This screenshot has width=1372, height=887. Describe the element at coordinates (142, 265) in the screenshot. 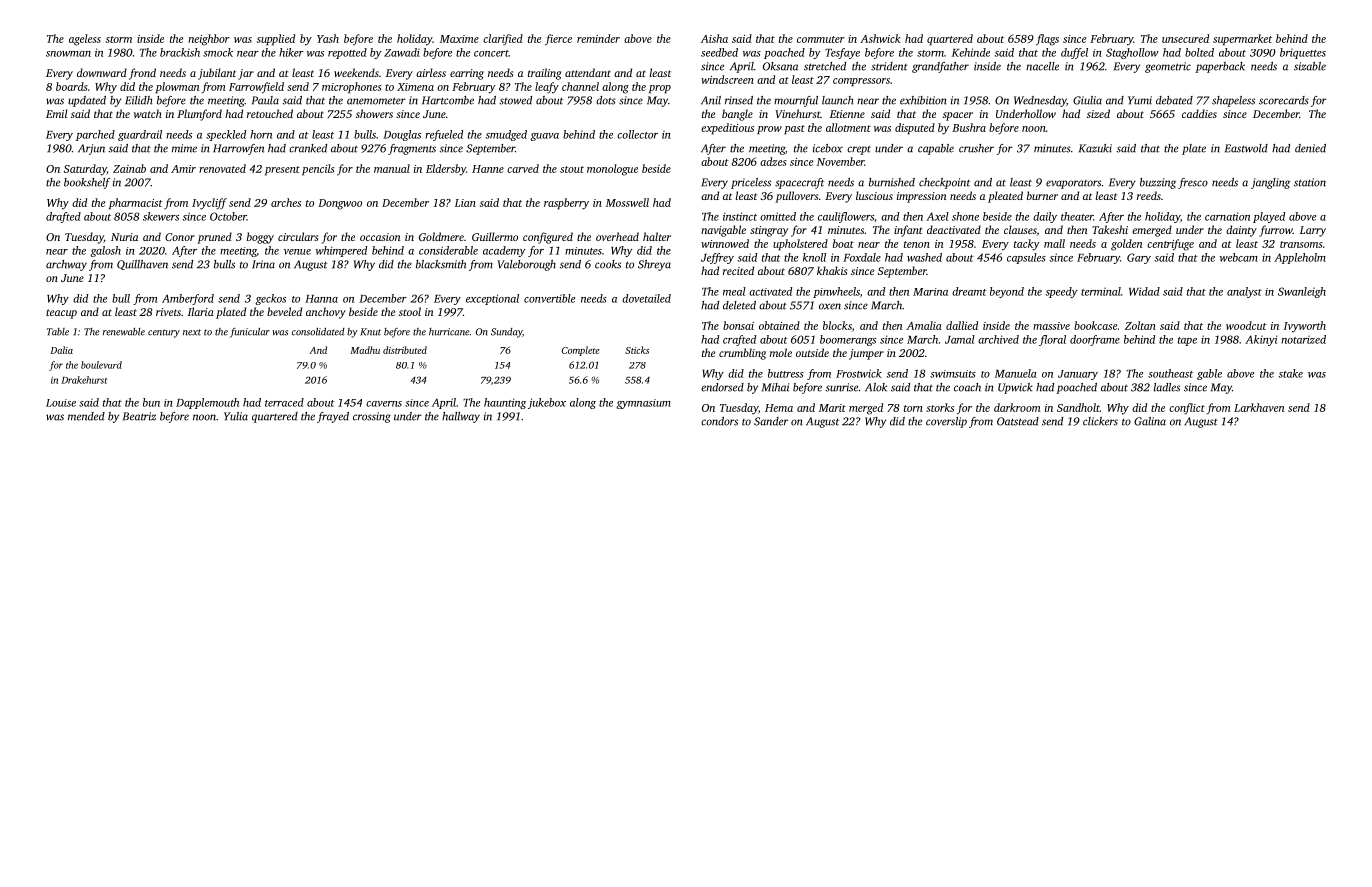

I see `Quillhaven` at that location.
